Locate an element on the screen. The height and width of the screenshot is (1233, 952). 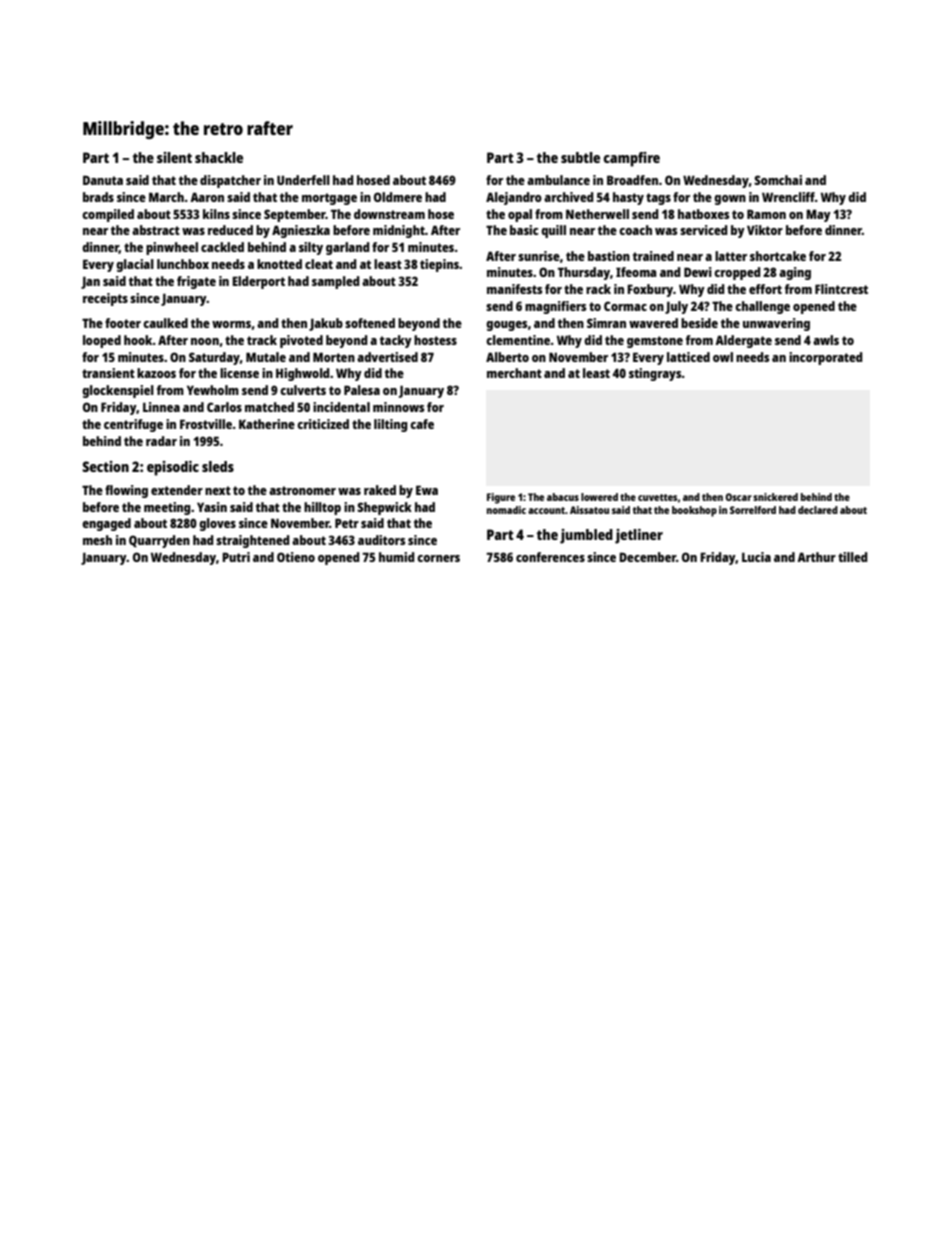
glockenspiel is located at coordinates (118, 391).
